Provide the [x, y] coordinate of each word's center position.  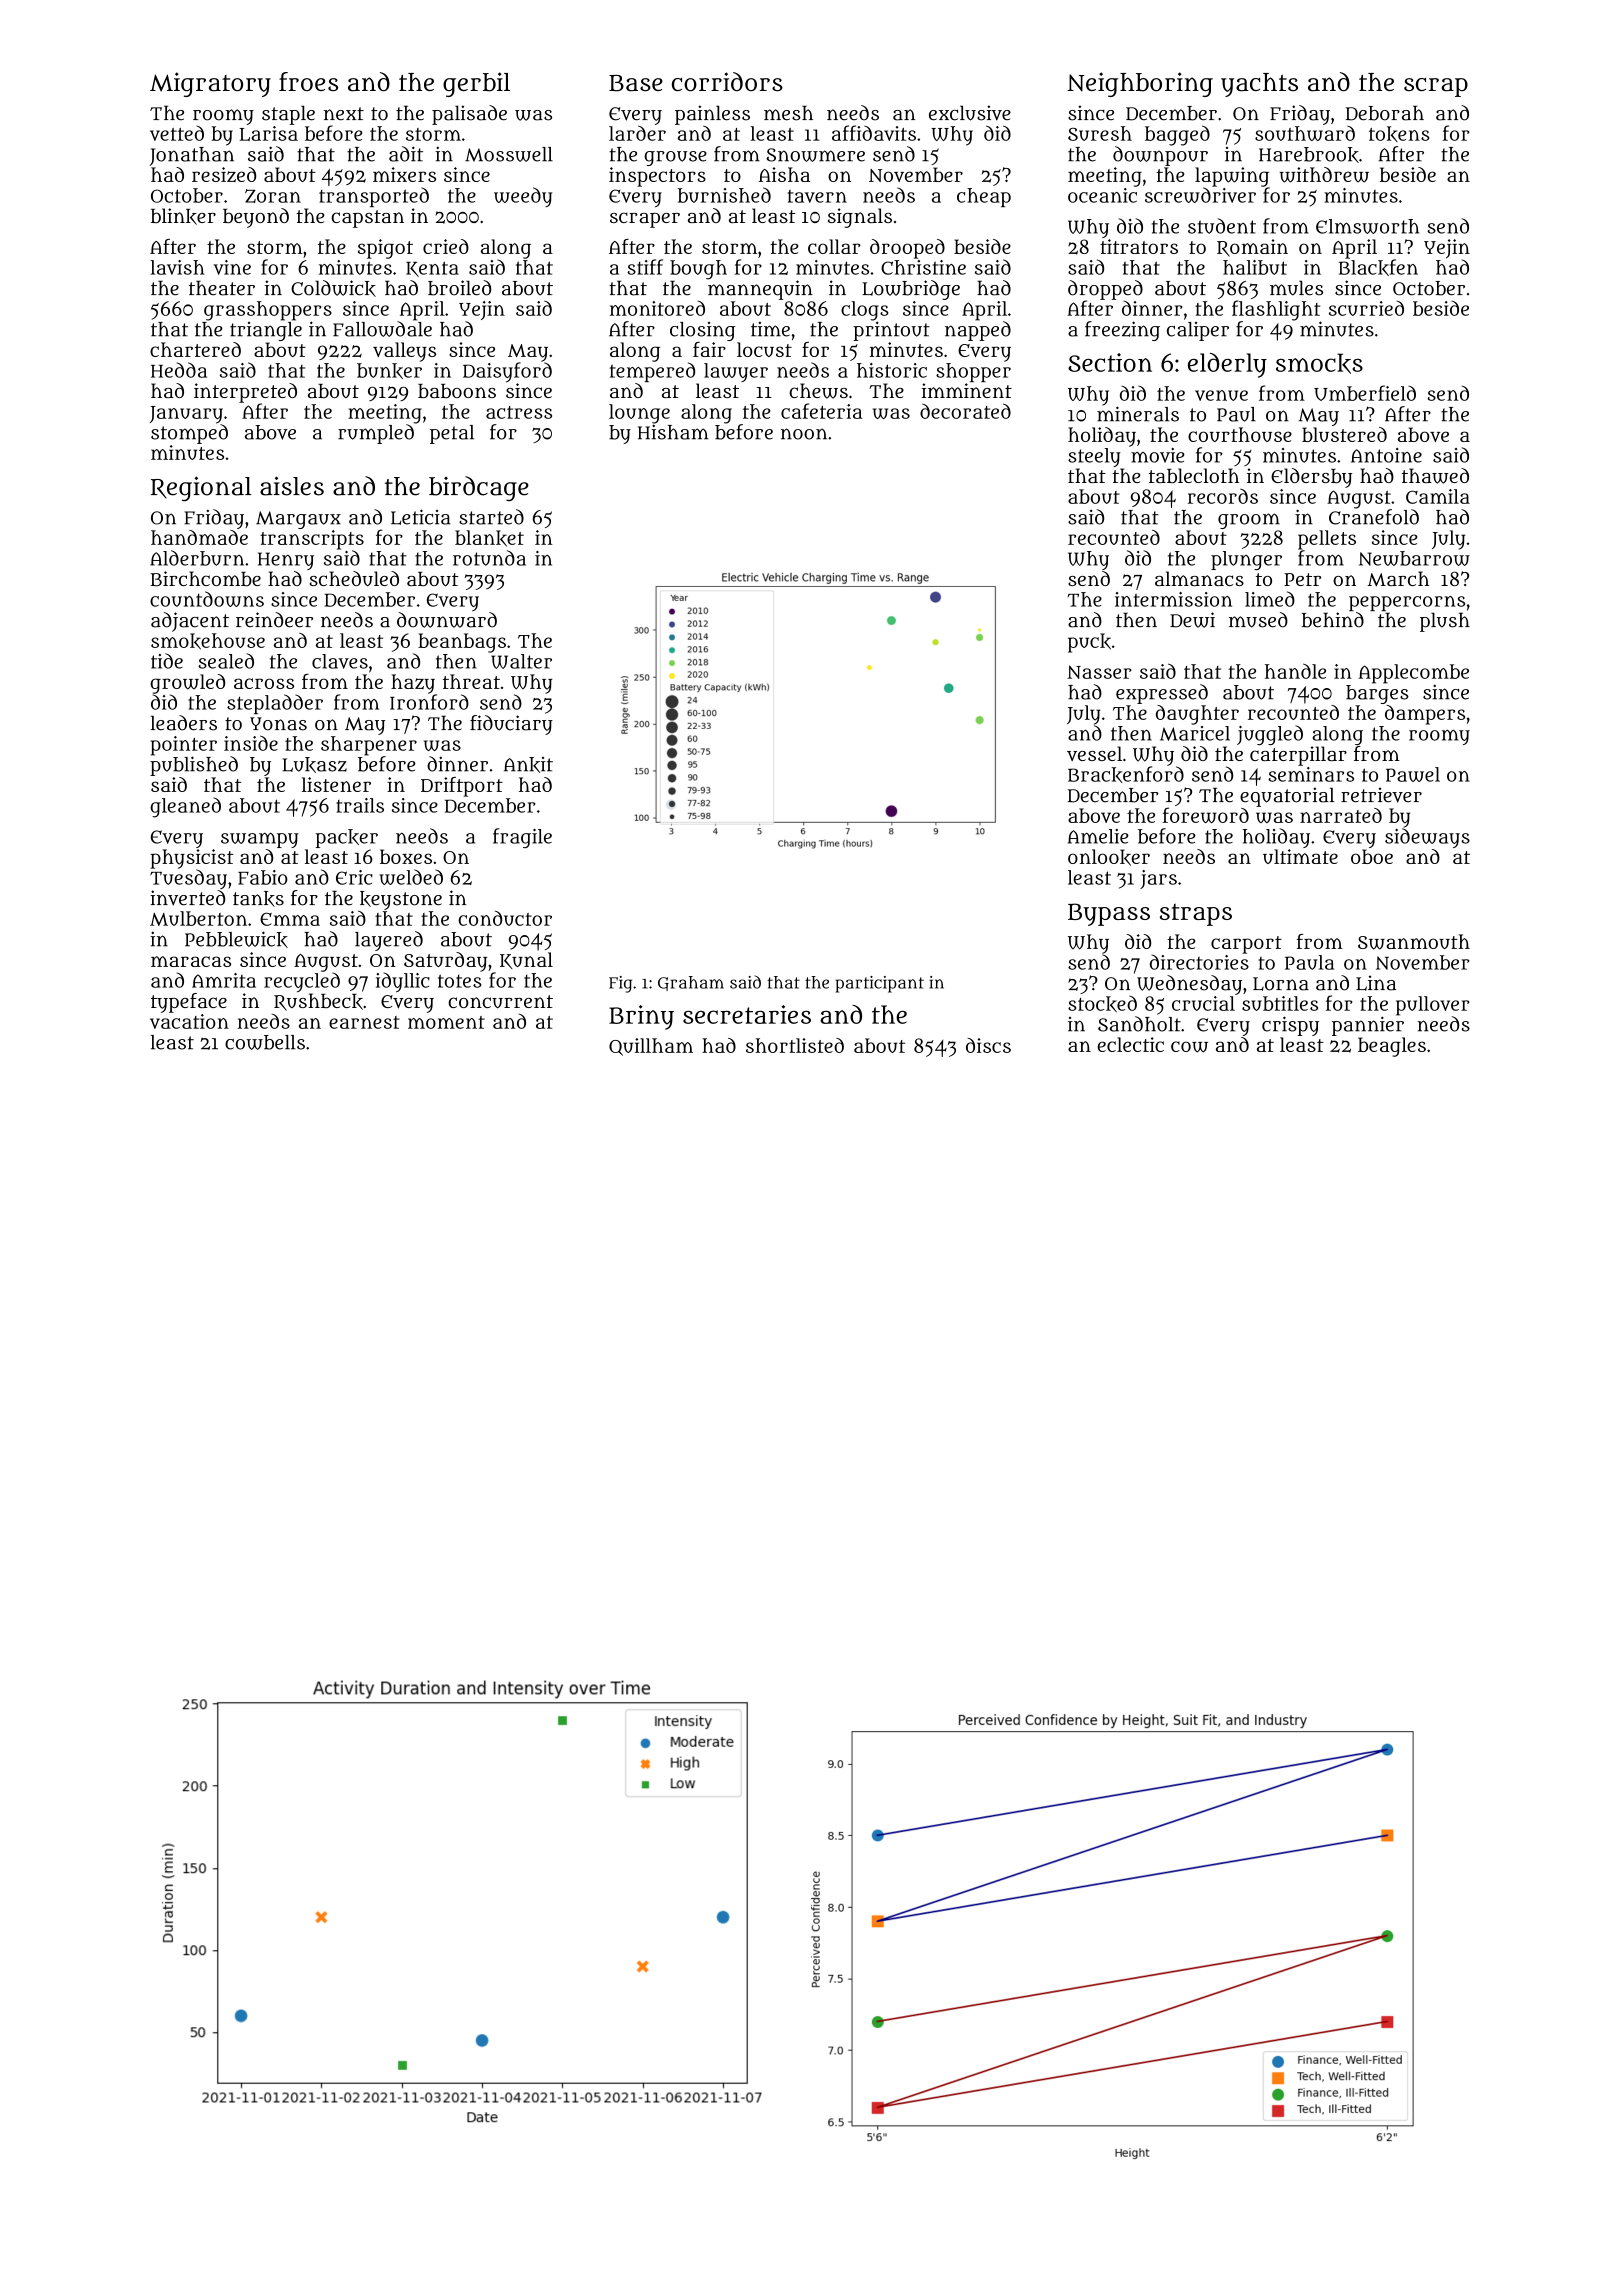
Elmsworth [1367, 226]
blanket [489, 538]
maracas [191, 961]
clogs [865, 311]
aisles [292, 486]
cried [446, 246]
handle [1295, 671]
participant [880, 984]
